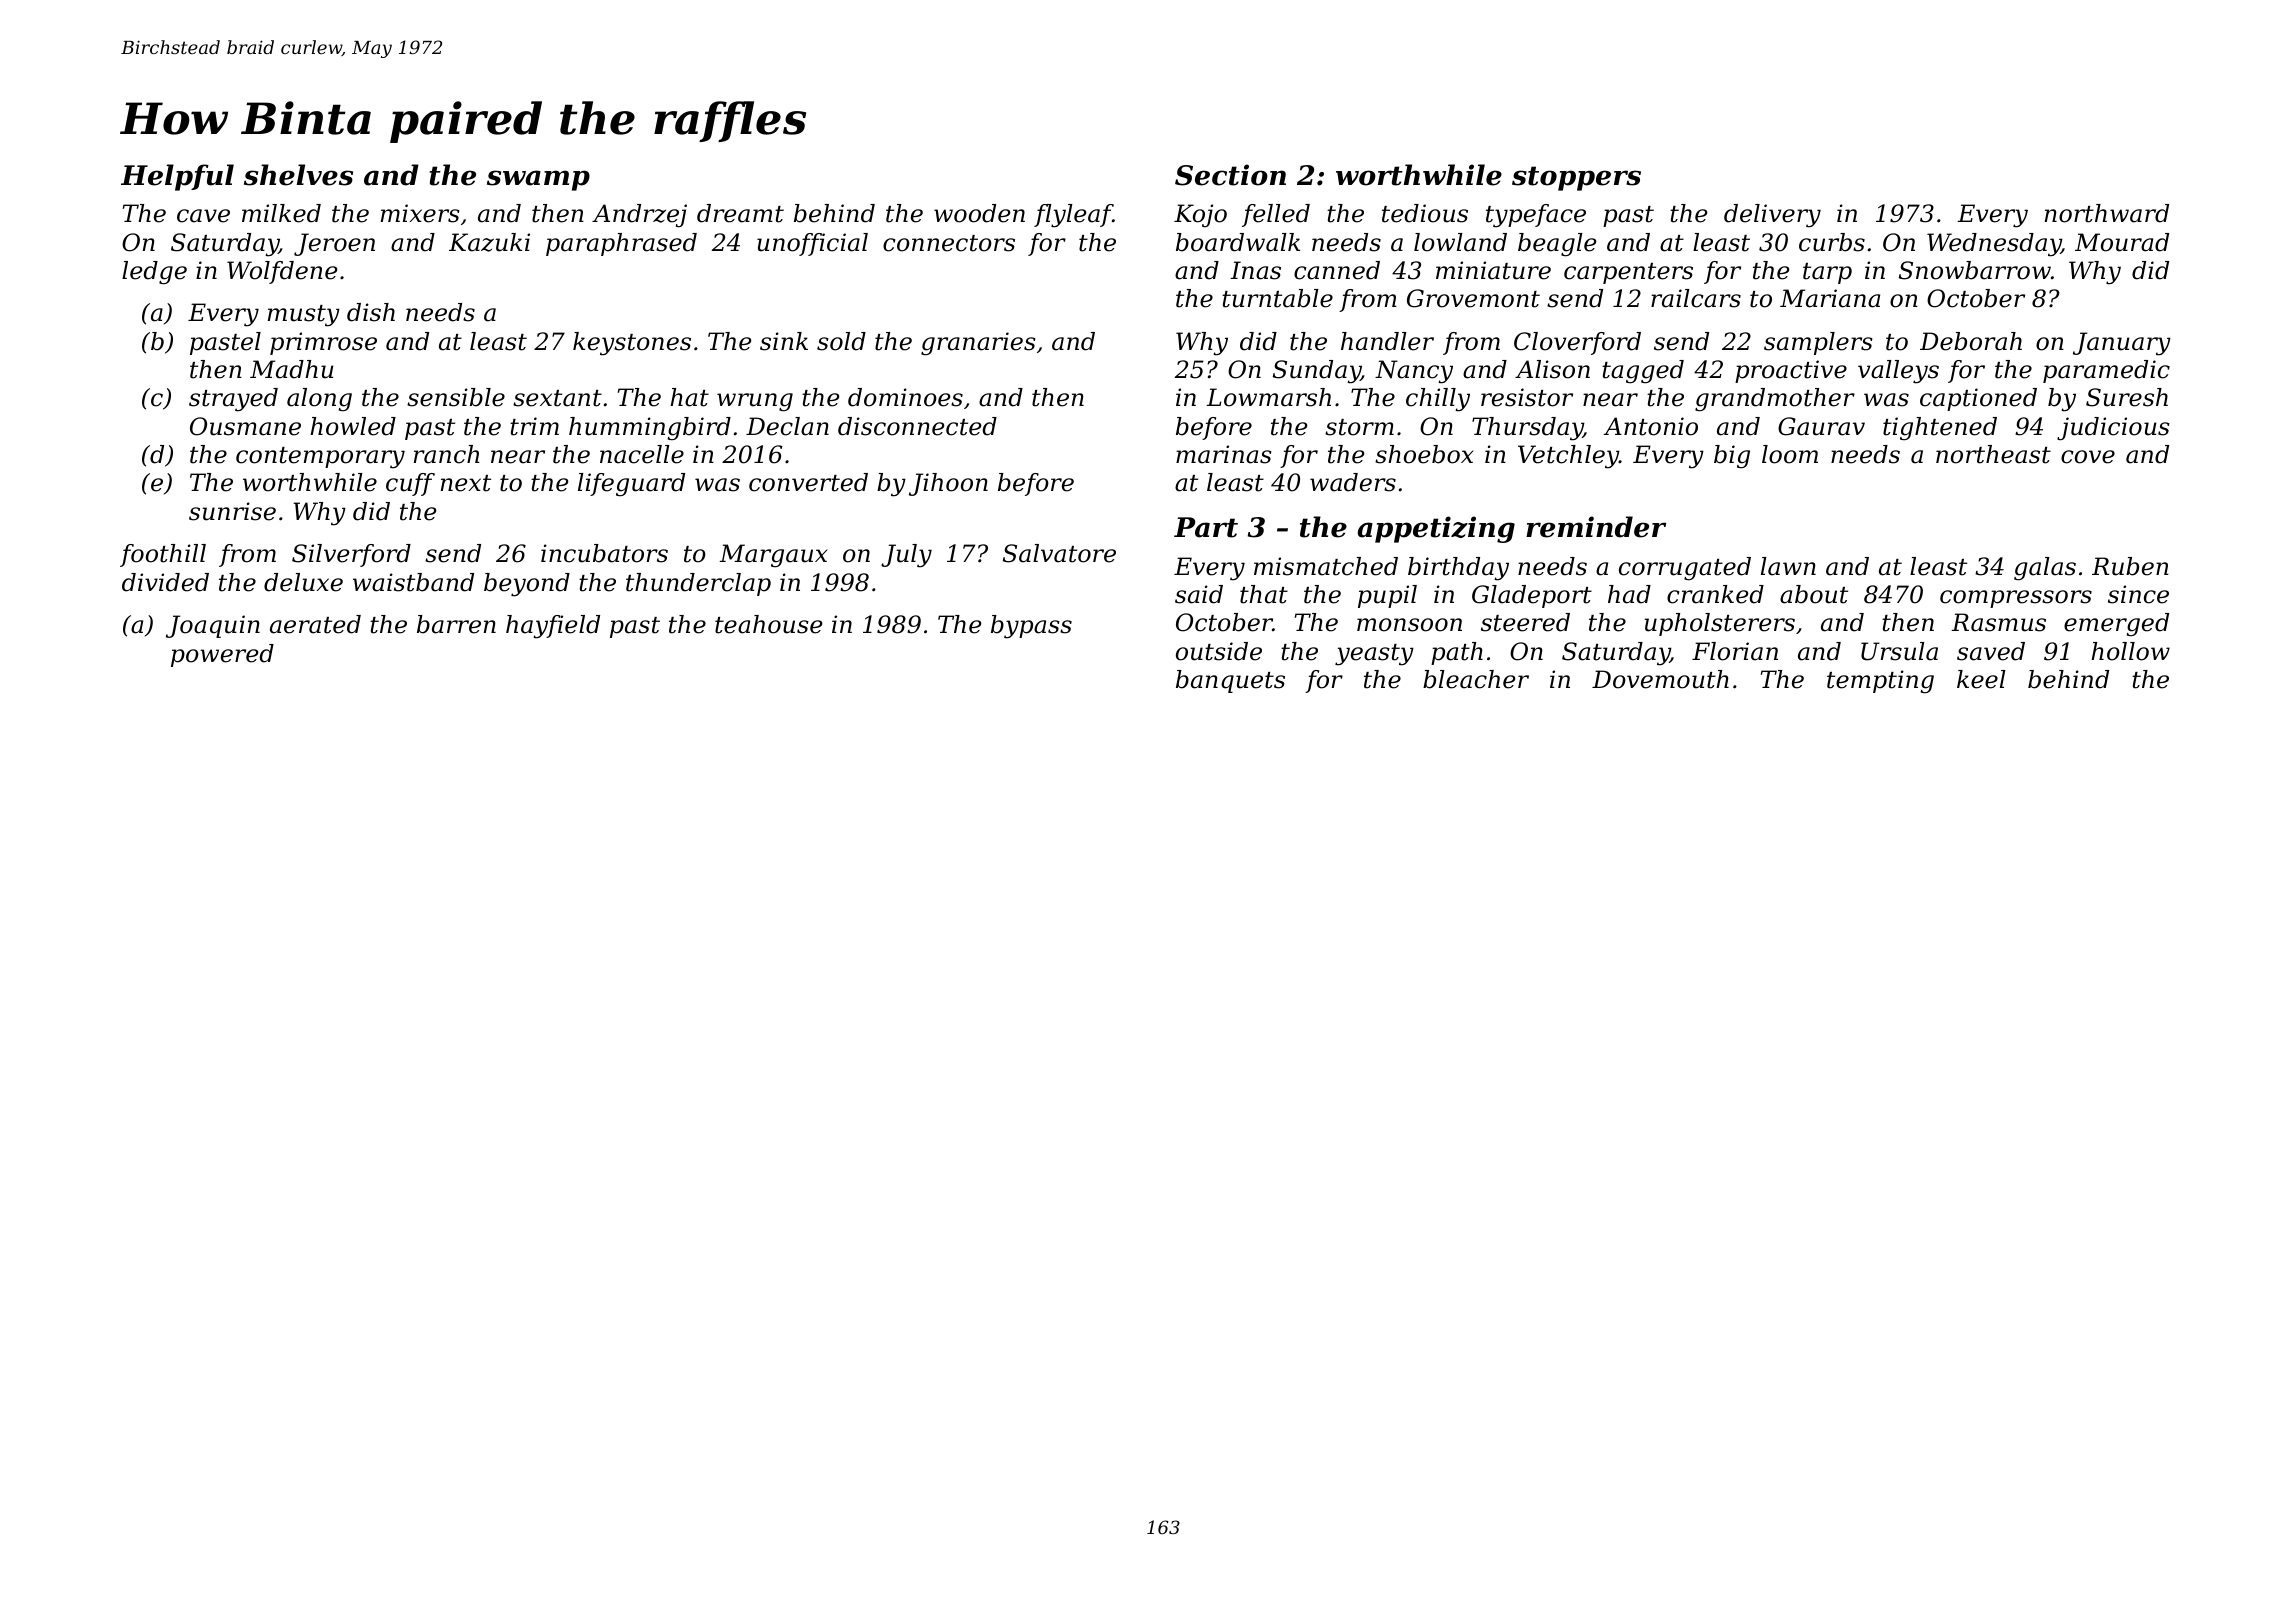 The width and height of the image is (2292, 1620). What do you see at coordinates (769, 624) in the image?
I see `teahouse` at bounding box center [769, 624].
